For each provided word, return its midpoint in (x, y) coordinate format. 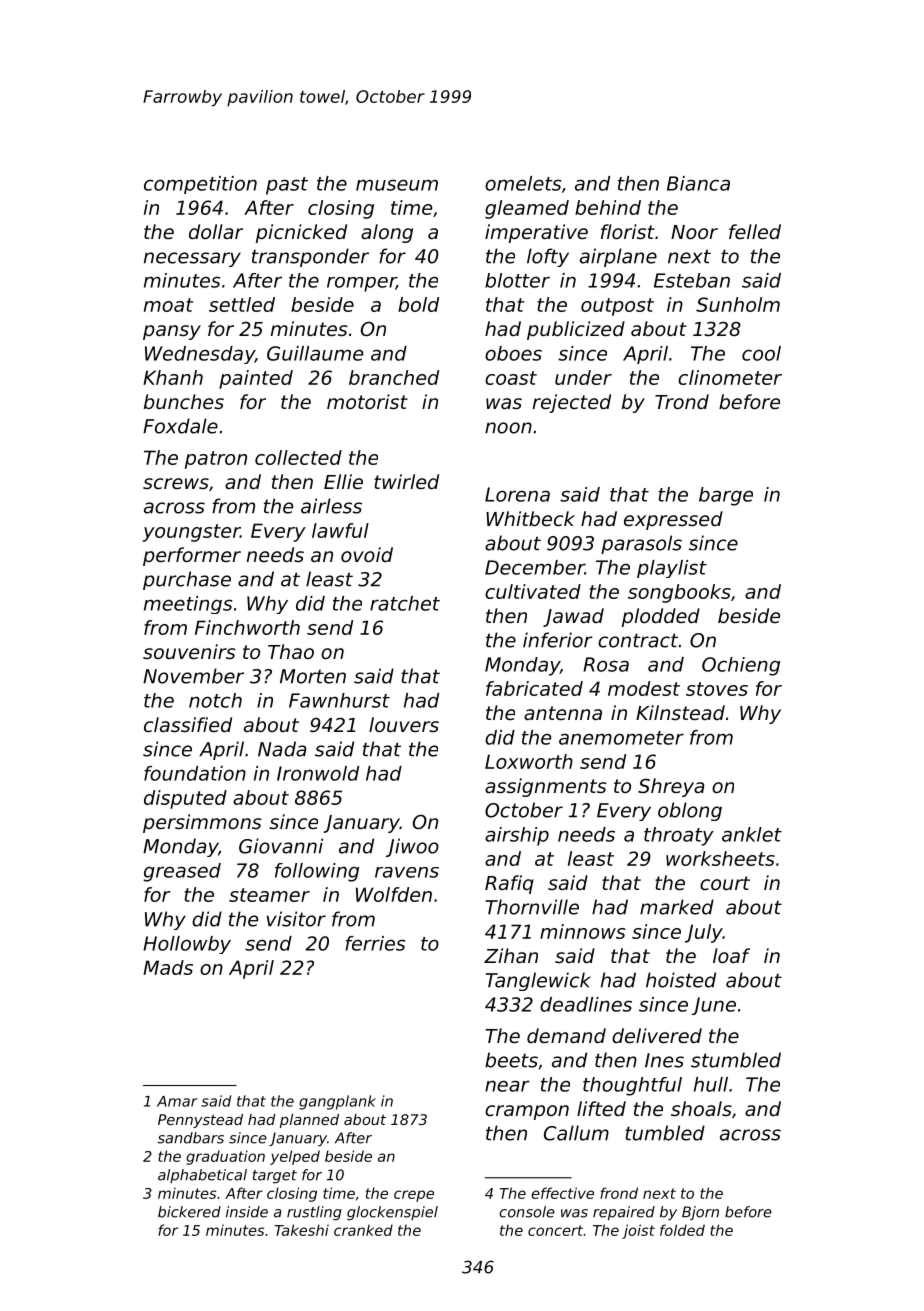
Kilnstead (680, 712)
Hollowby (187, 945)
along (387, 233)
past (287, 186)
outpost (617, 307)
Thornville (532, 907)
